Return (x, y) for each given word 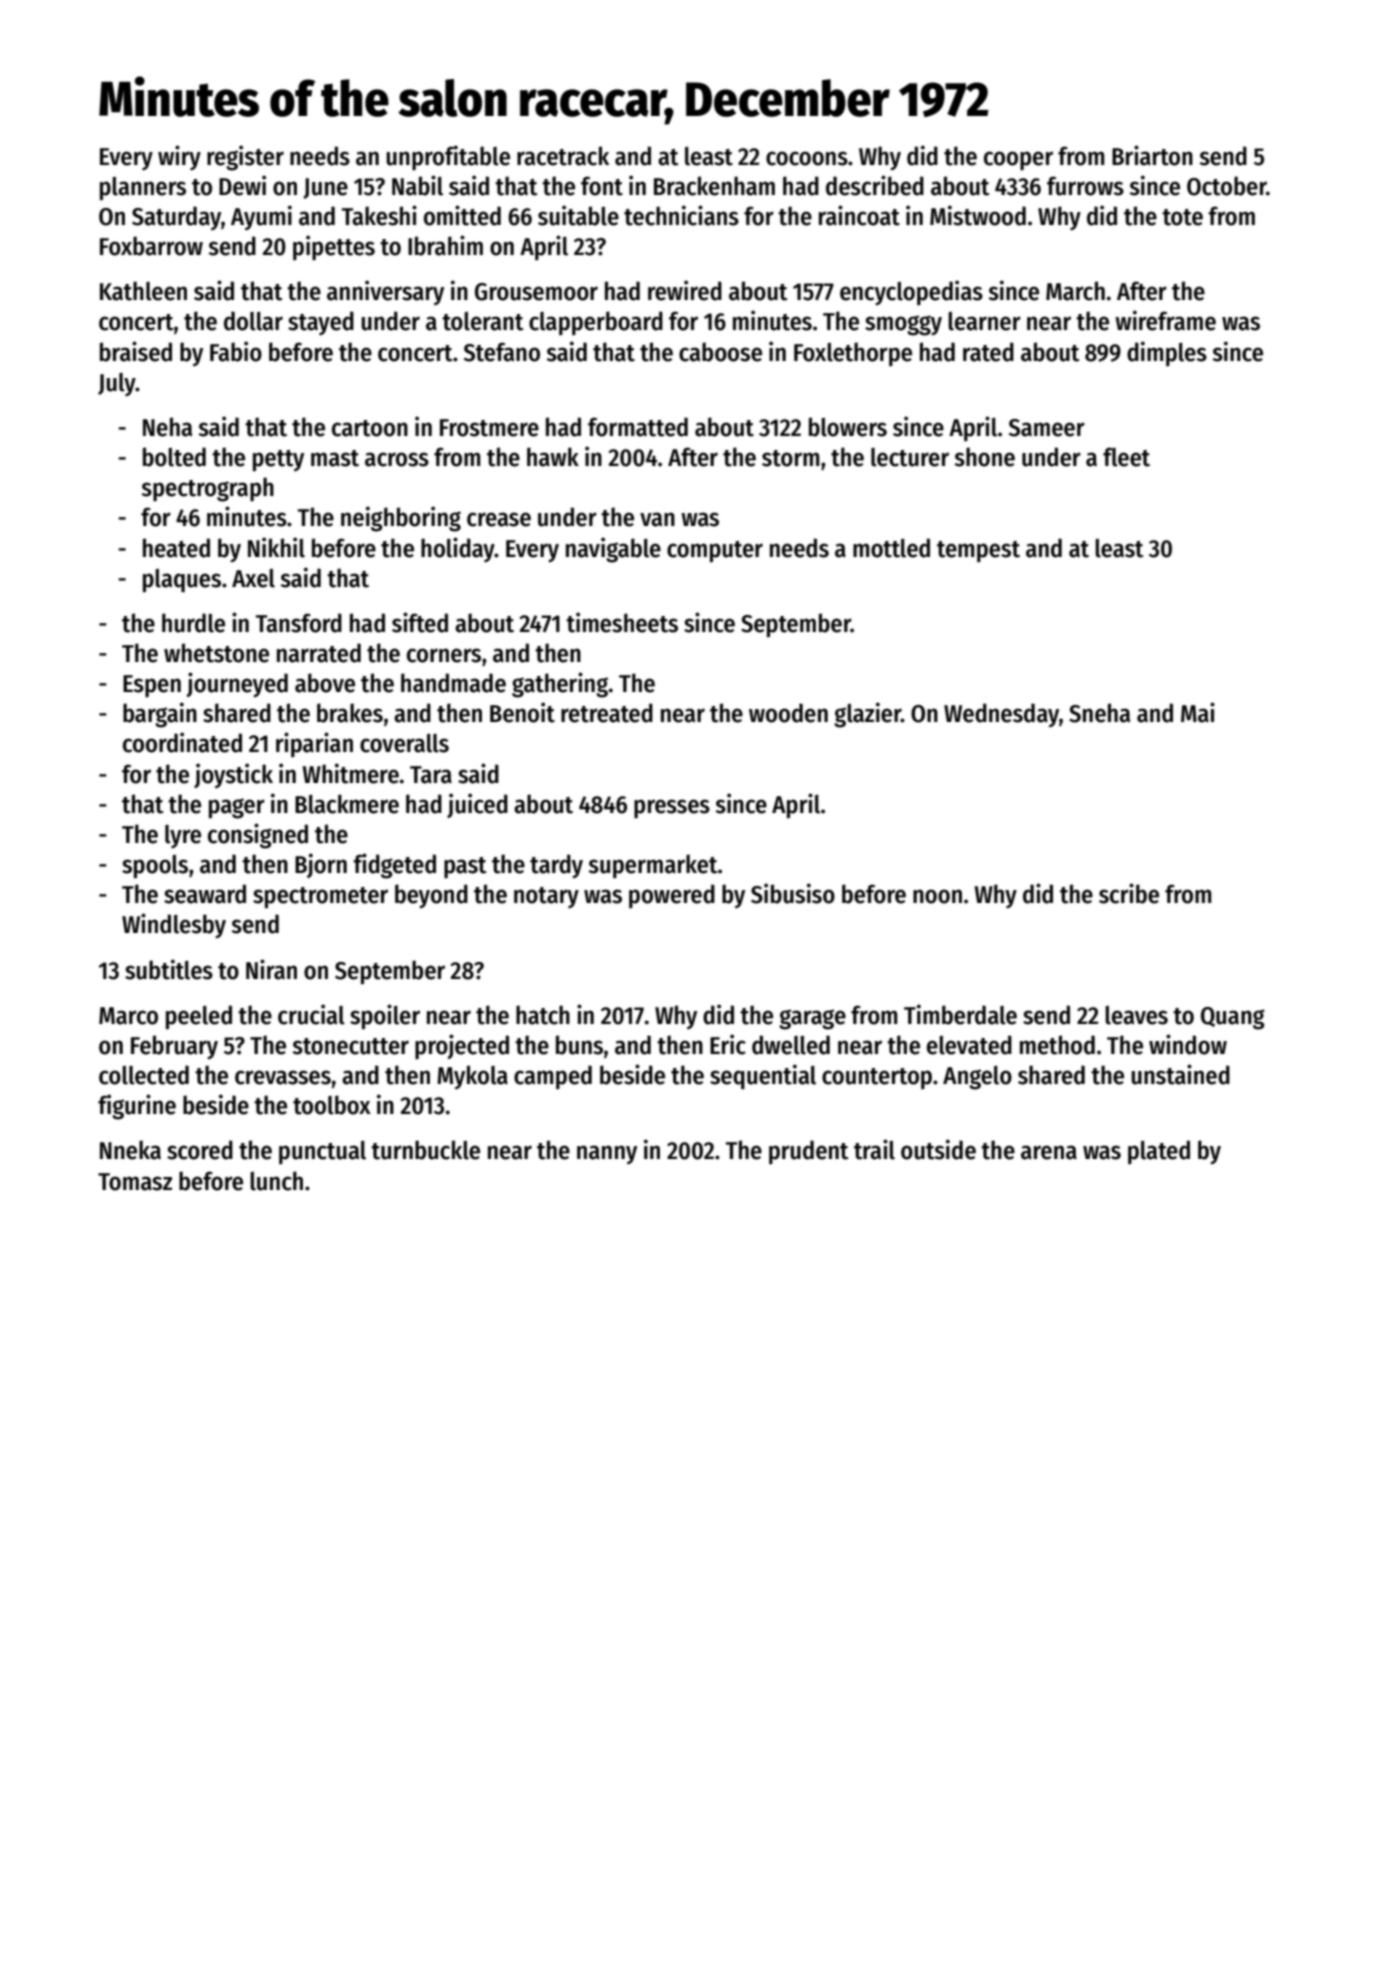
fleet (1126, 457)
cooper (1018, 161)
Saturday (176, 218)
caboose (720, 352)
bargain (160, 715)
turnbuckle (425, 1150)
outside (938, 1149)
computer (715, 552)
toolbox (332, 1105)
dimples (1167, 353)
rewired (685, 290)
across (397, 459)
